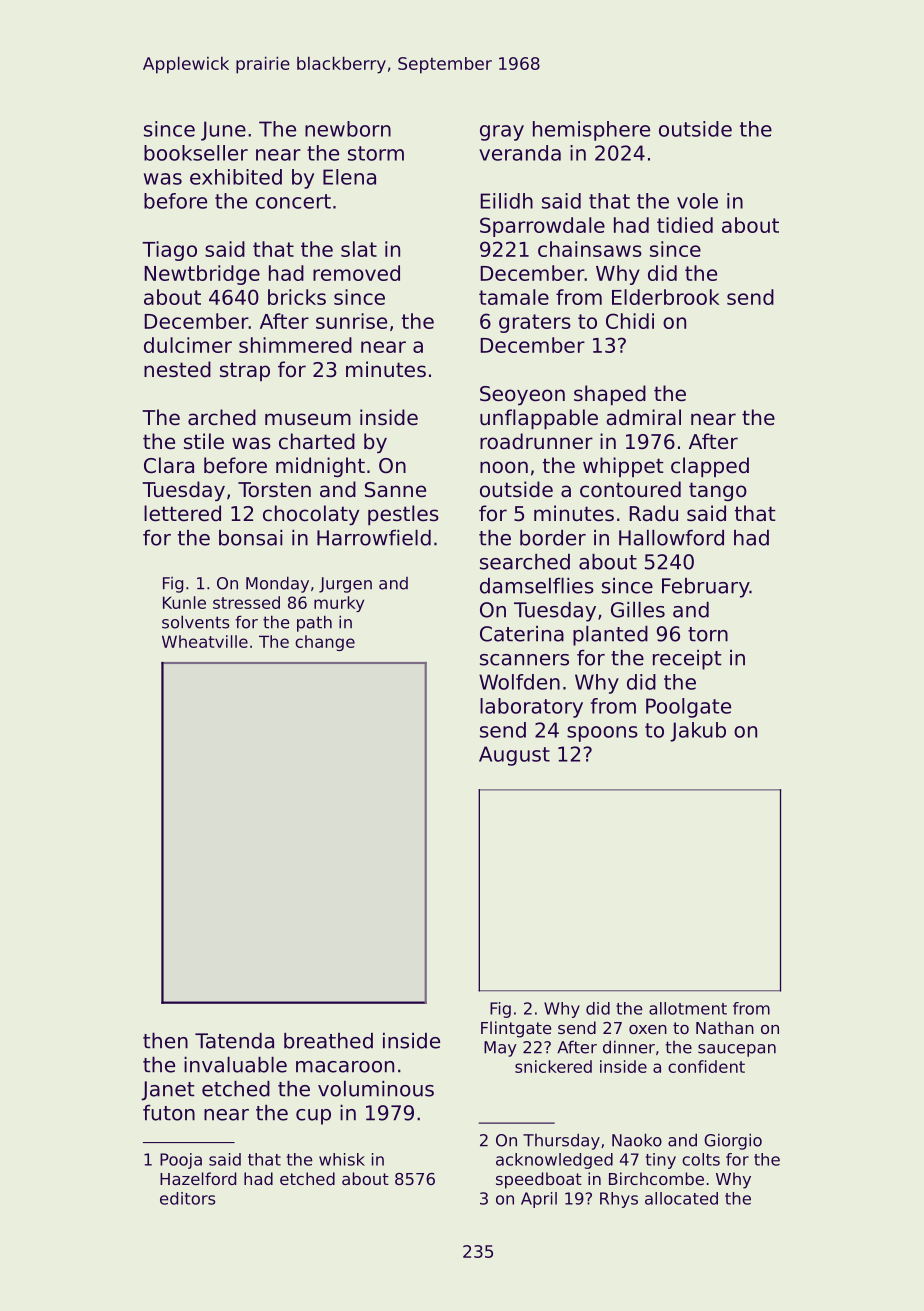 This page has height=1311, width=924. Describe the element at coordinates (348, 129) in the page. I see `newborn` at that location.
